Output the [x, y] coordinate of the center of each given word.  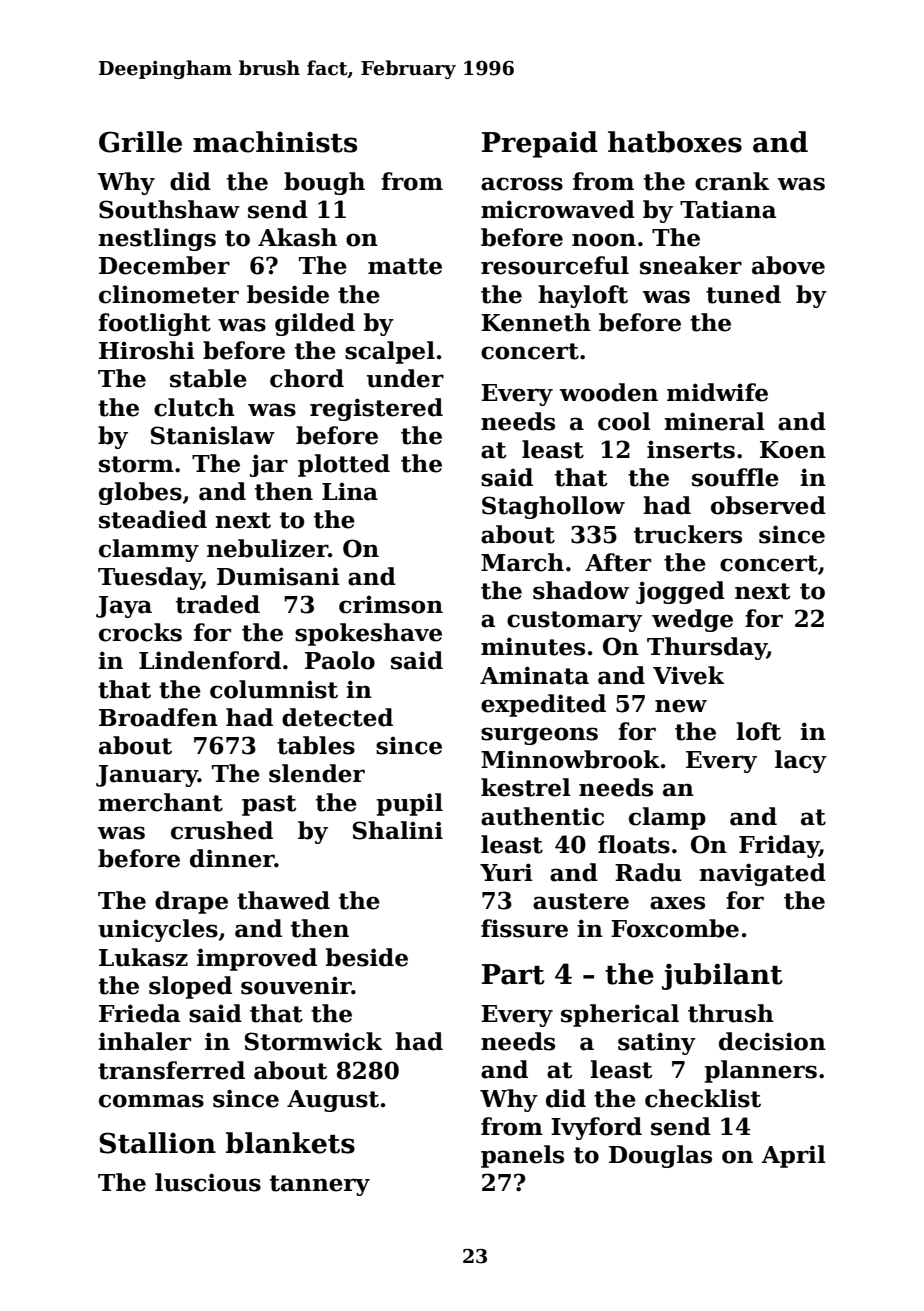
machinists [275, 142]
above [788, 265]
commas [151, 1101]
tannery [320, 1185]
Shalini [398, 830]
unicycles [158, 930]
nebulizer [267, 548]
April [793, 1156]
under [405, 378]
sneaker [691, 265]
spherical [620, 1015]
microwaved [558, 209]
